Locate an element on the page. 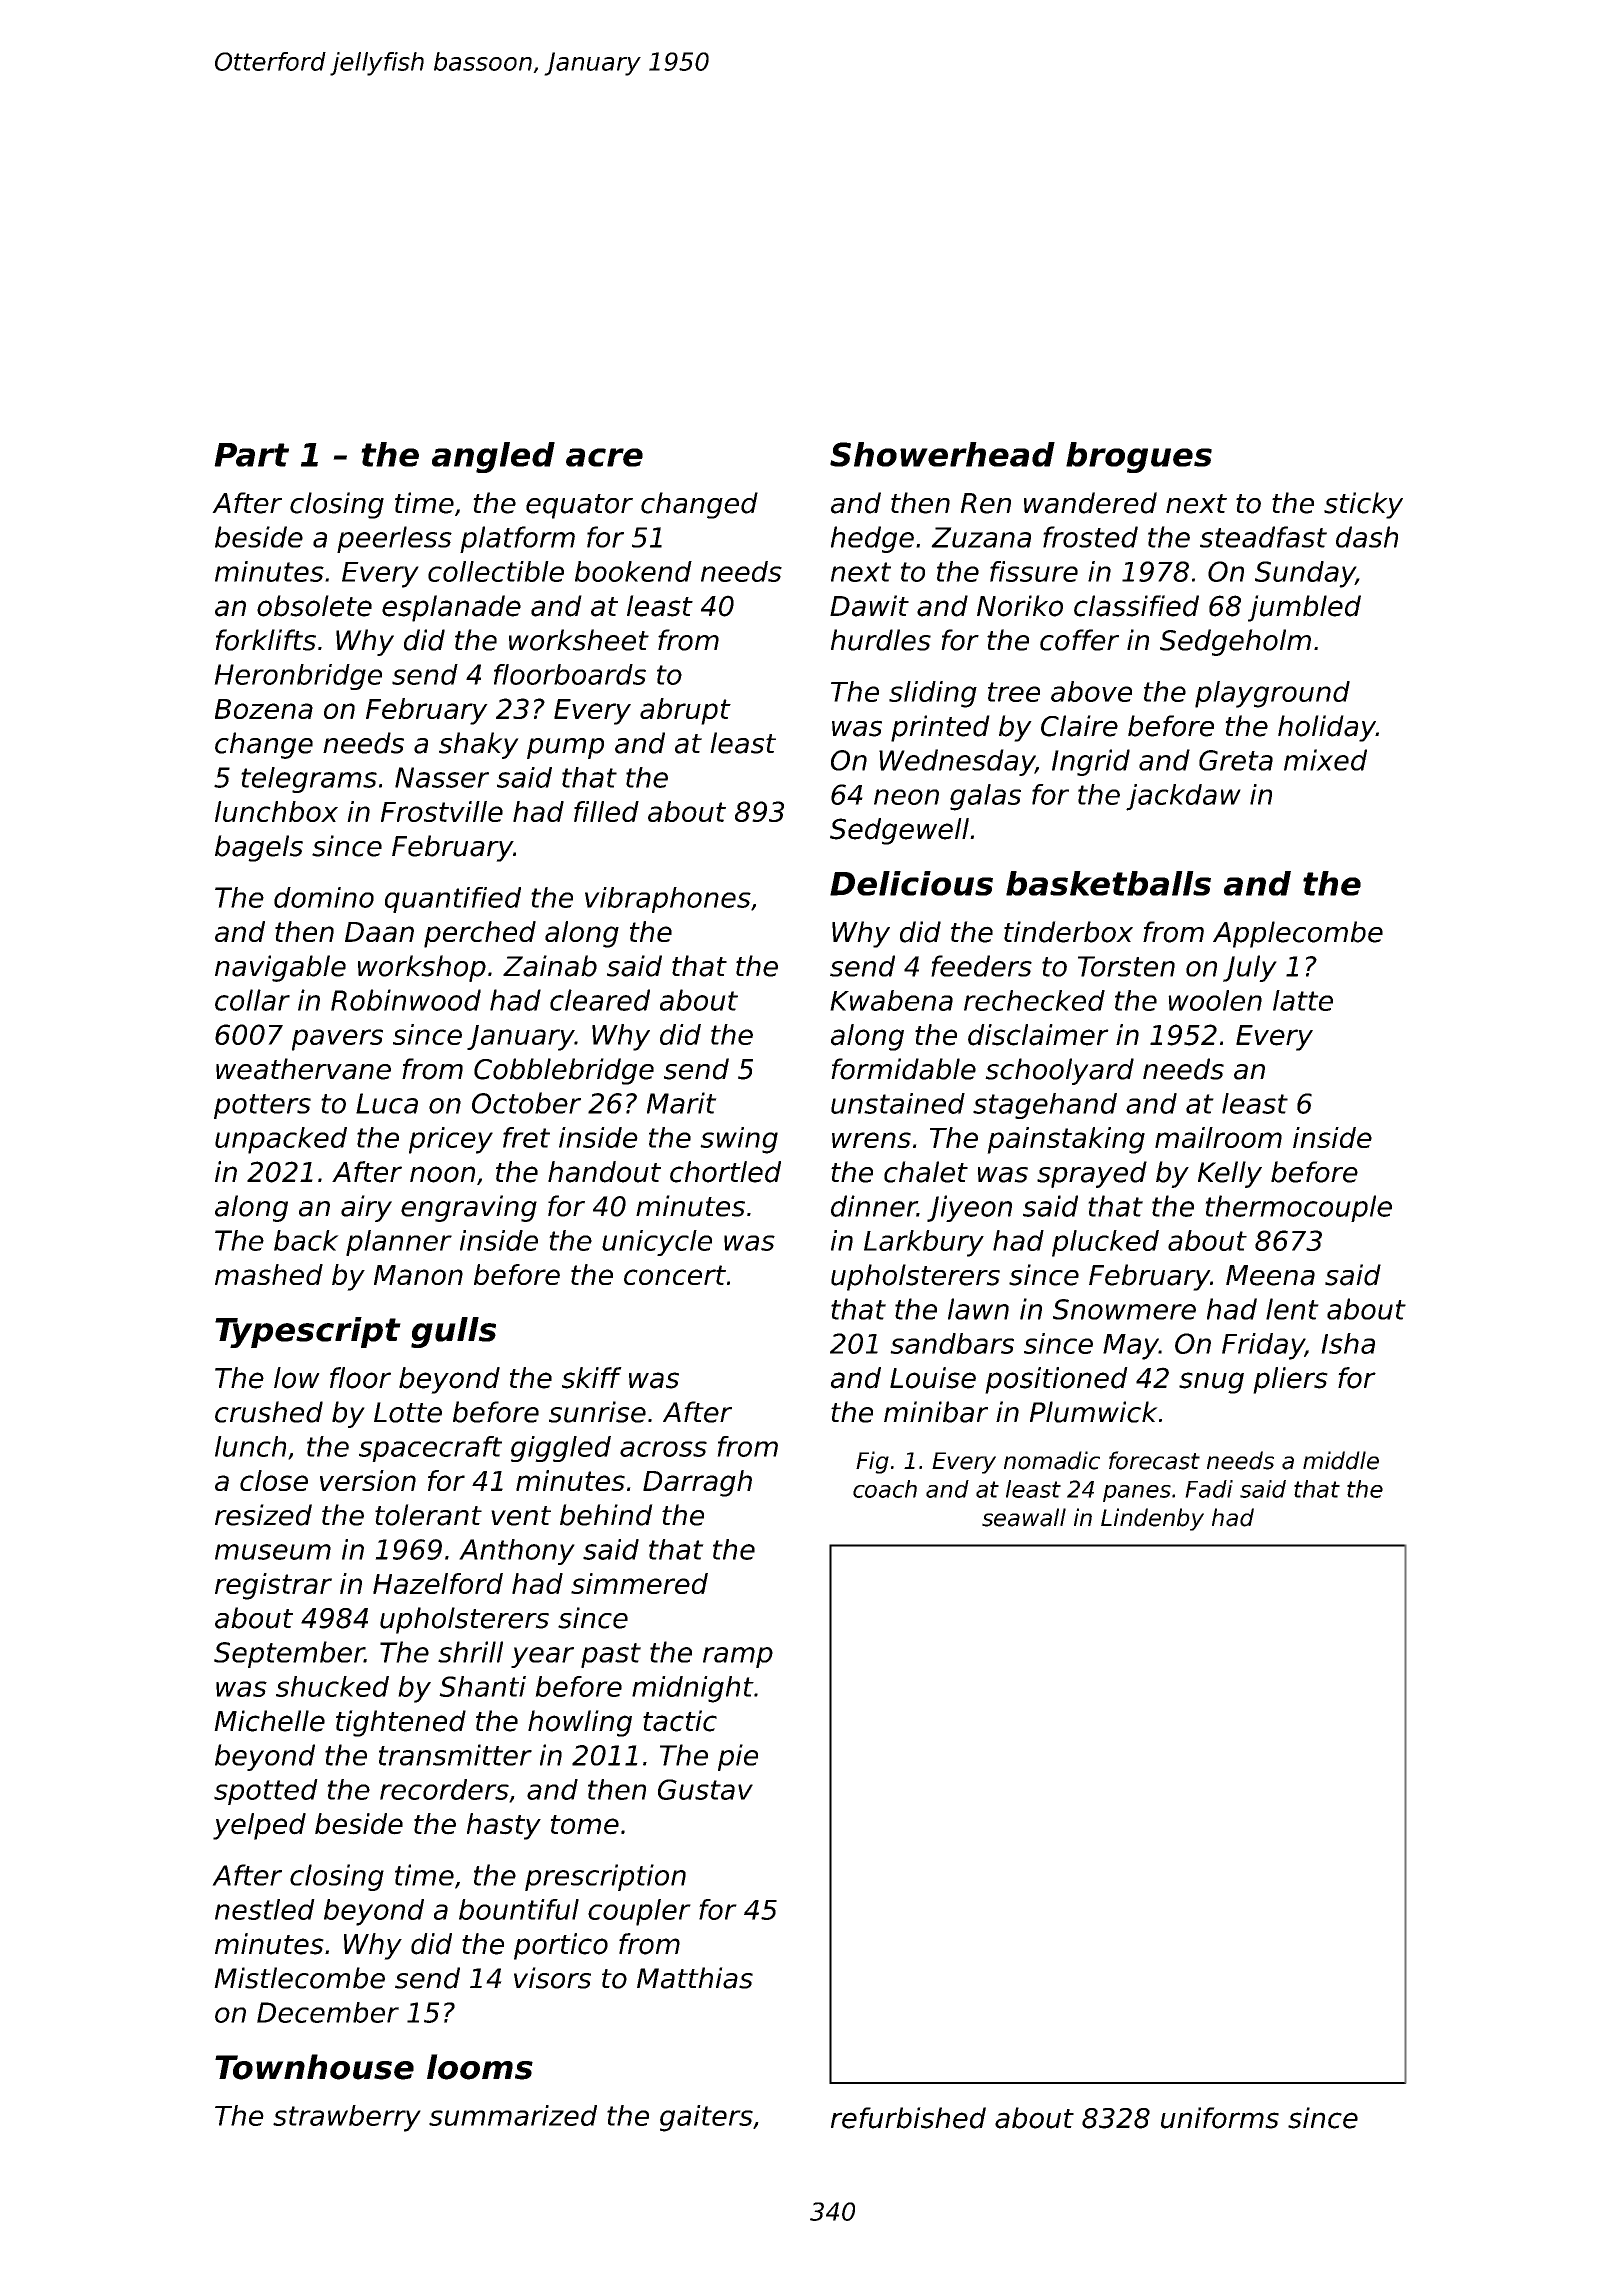 The width and height of the page is (1620, 2292). gaiters is located at coordinates (706, 2118).
